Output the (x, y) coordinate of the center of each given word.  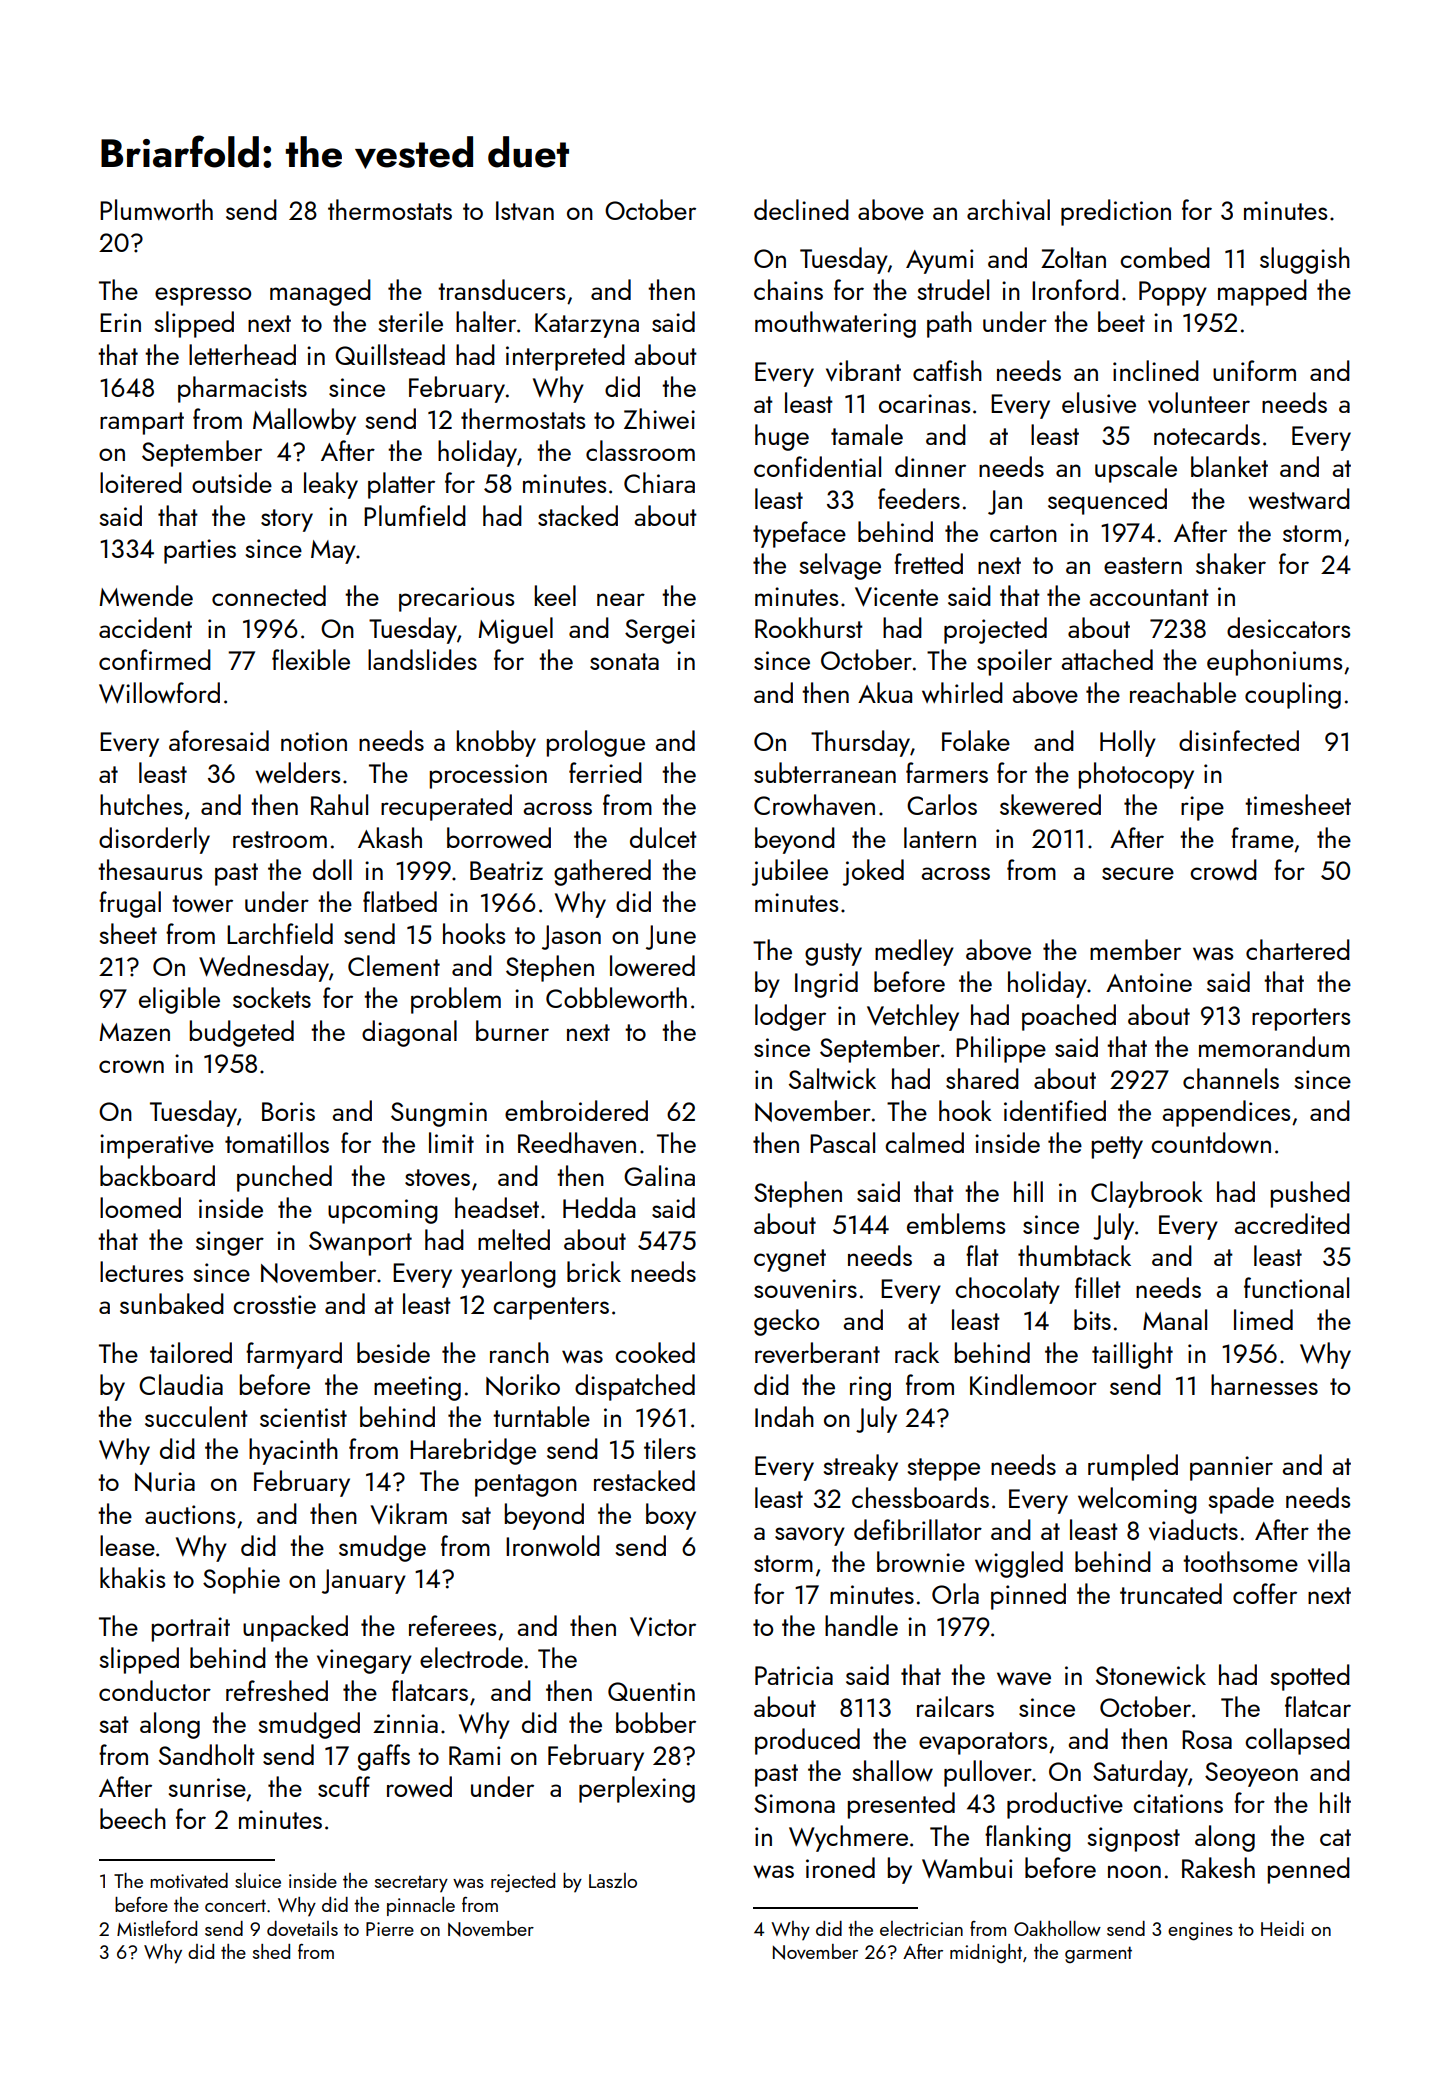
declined (801, 209)
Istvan (525, 210)
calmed (924, 1142)
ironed (840, 1867)
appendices (1226, 1113)
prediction (1116, 212)
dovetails (302, 1928)
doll (332, 869)
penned (1309, 1870)
